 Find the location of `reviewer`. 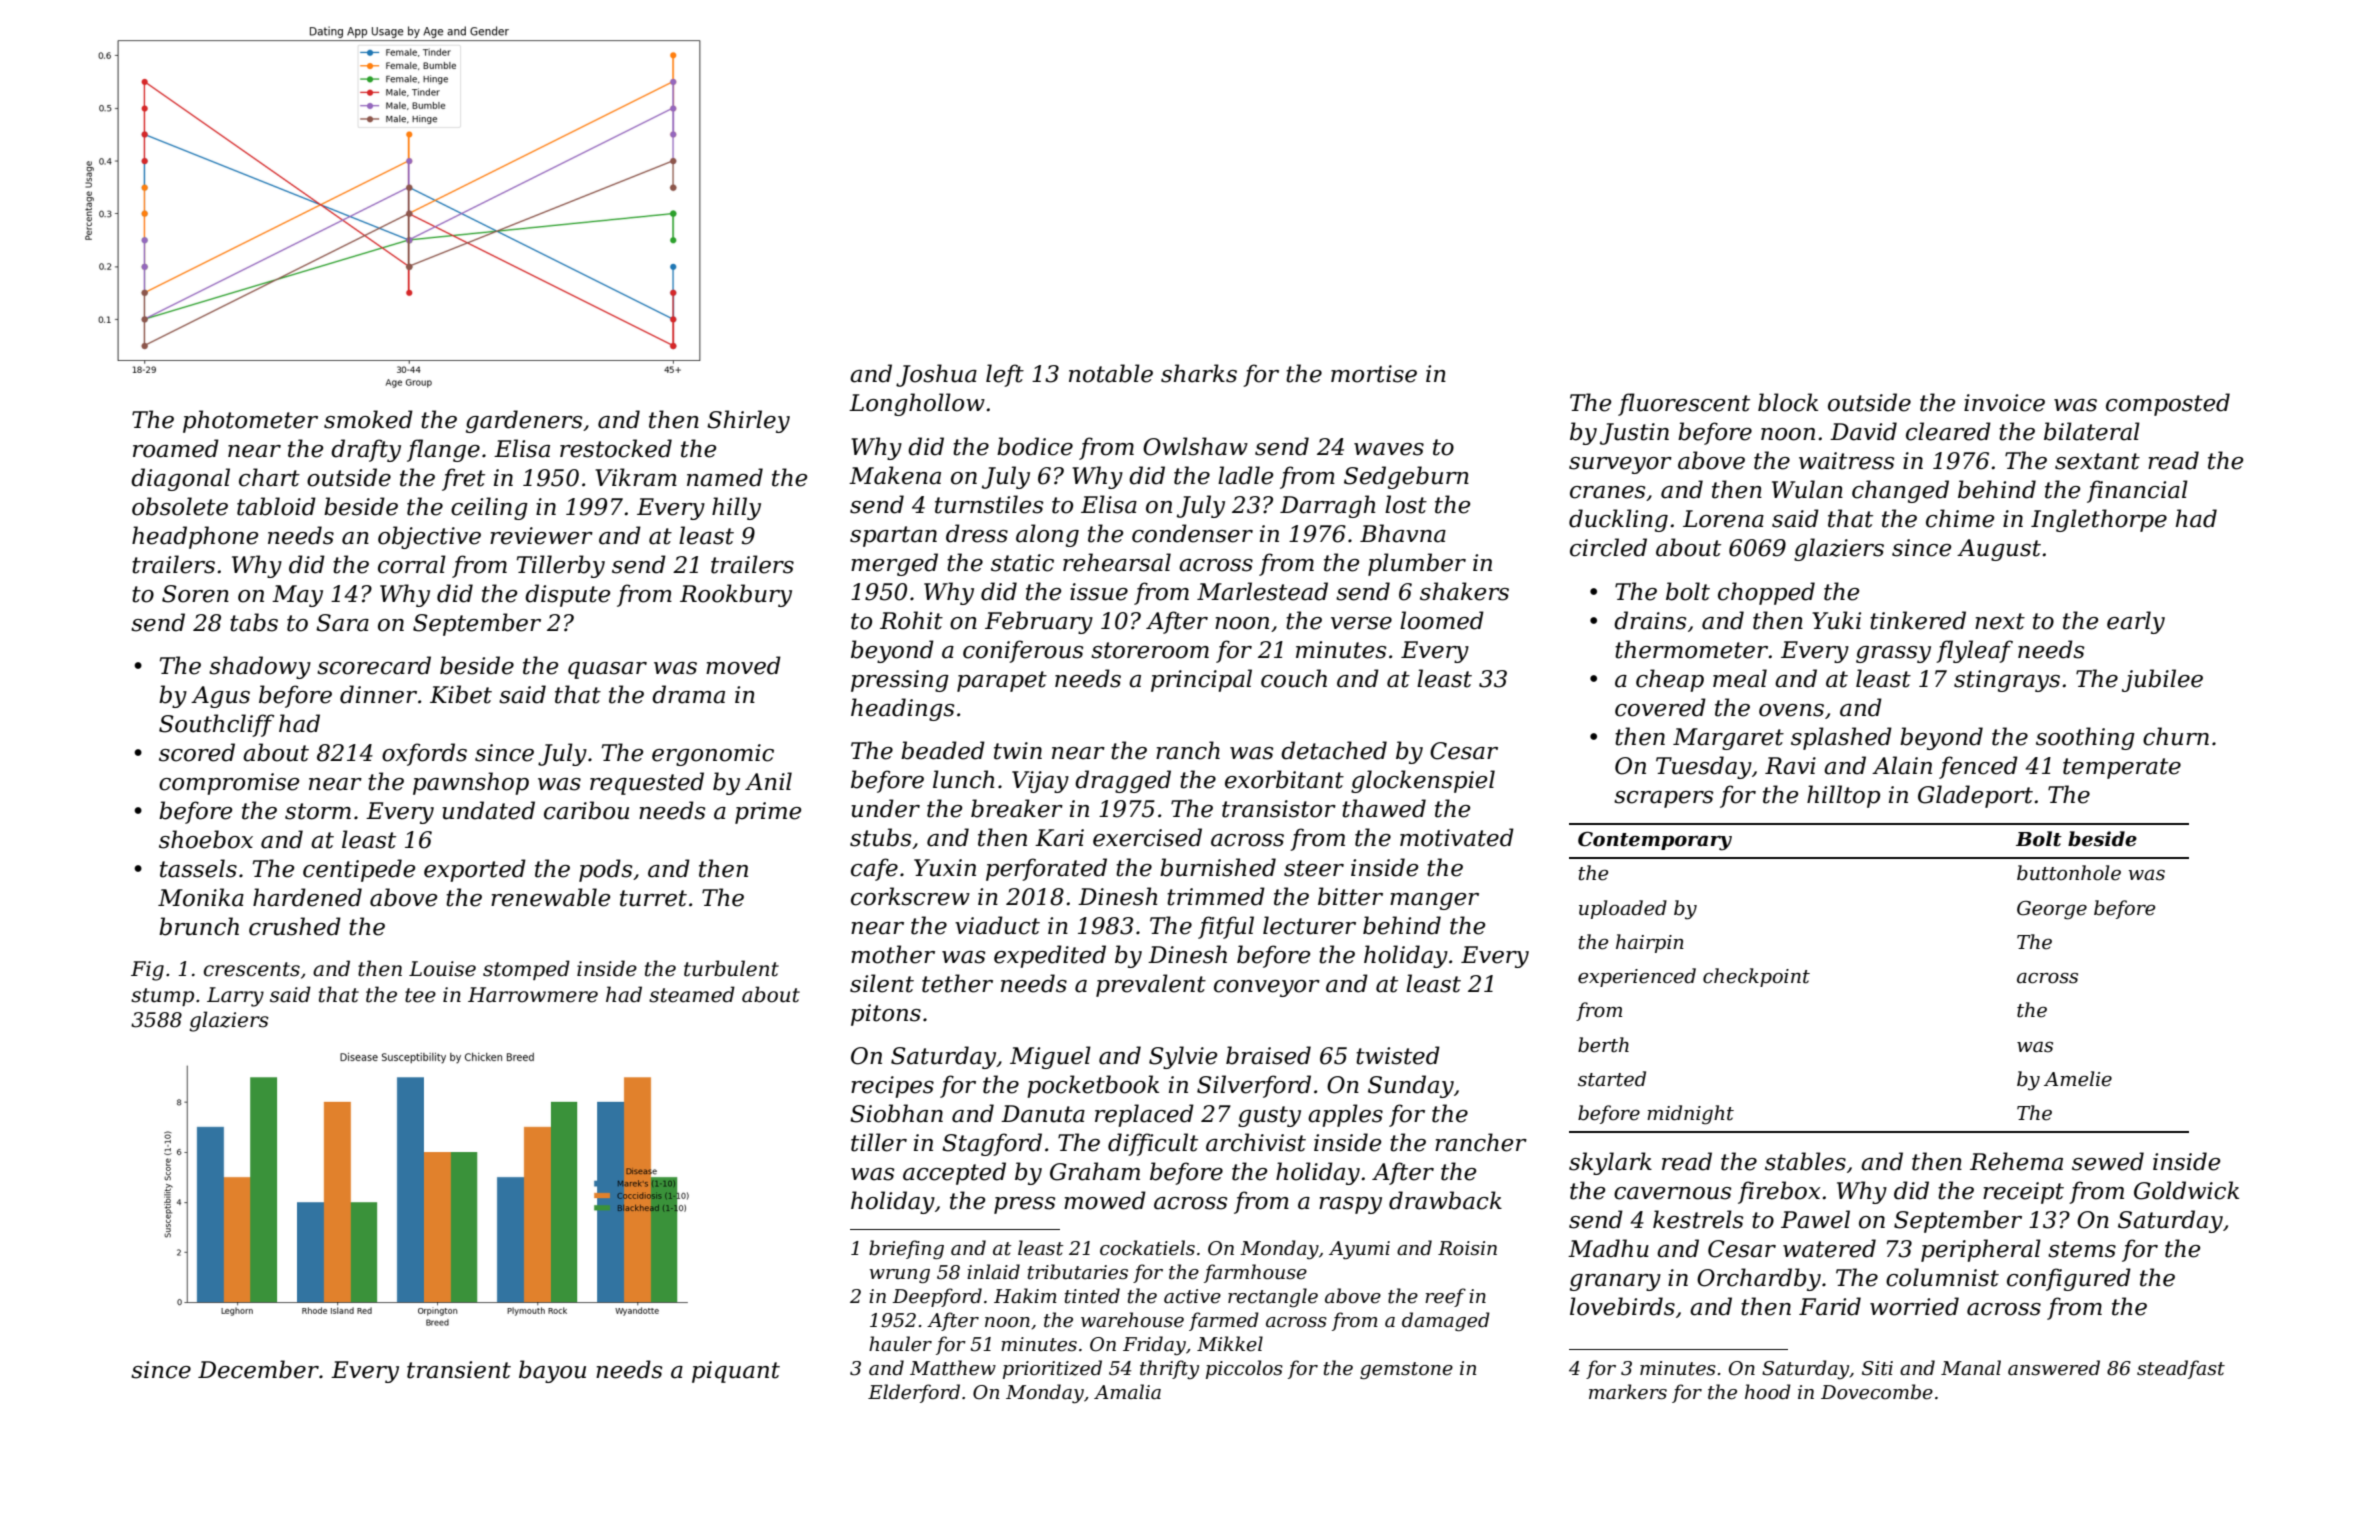

reviewer is located at coordinates (541, 536).
